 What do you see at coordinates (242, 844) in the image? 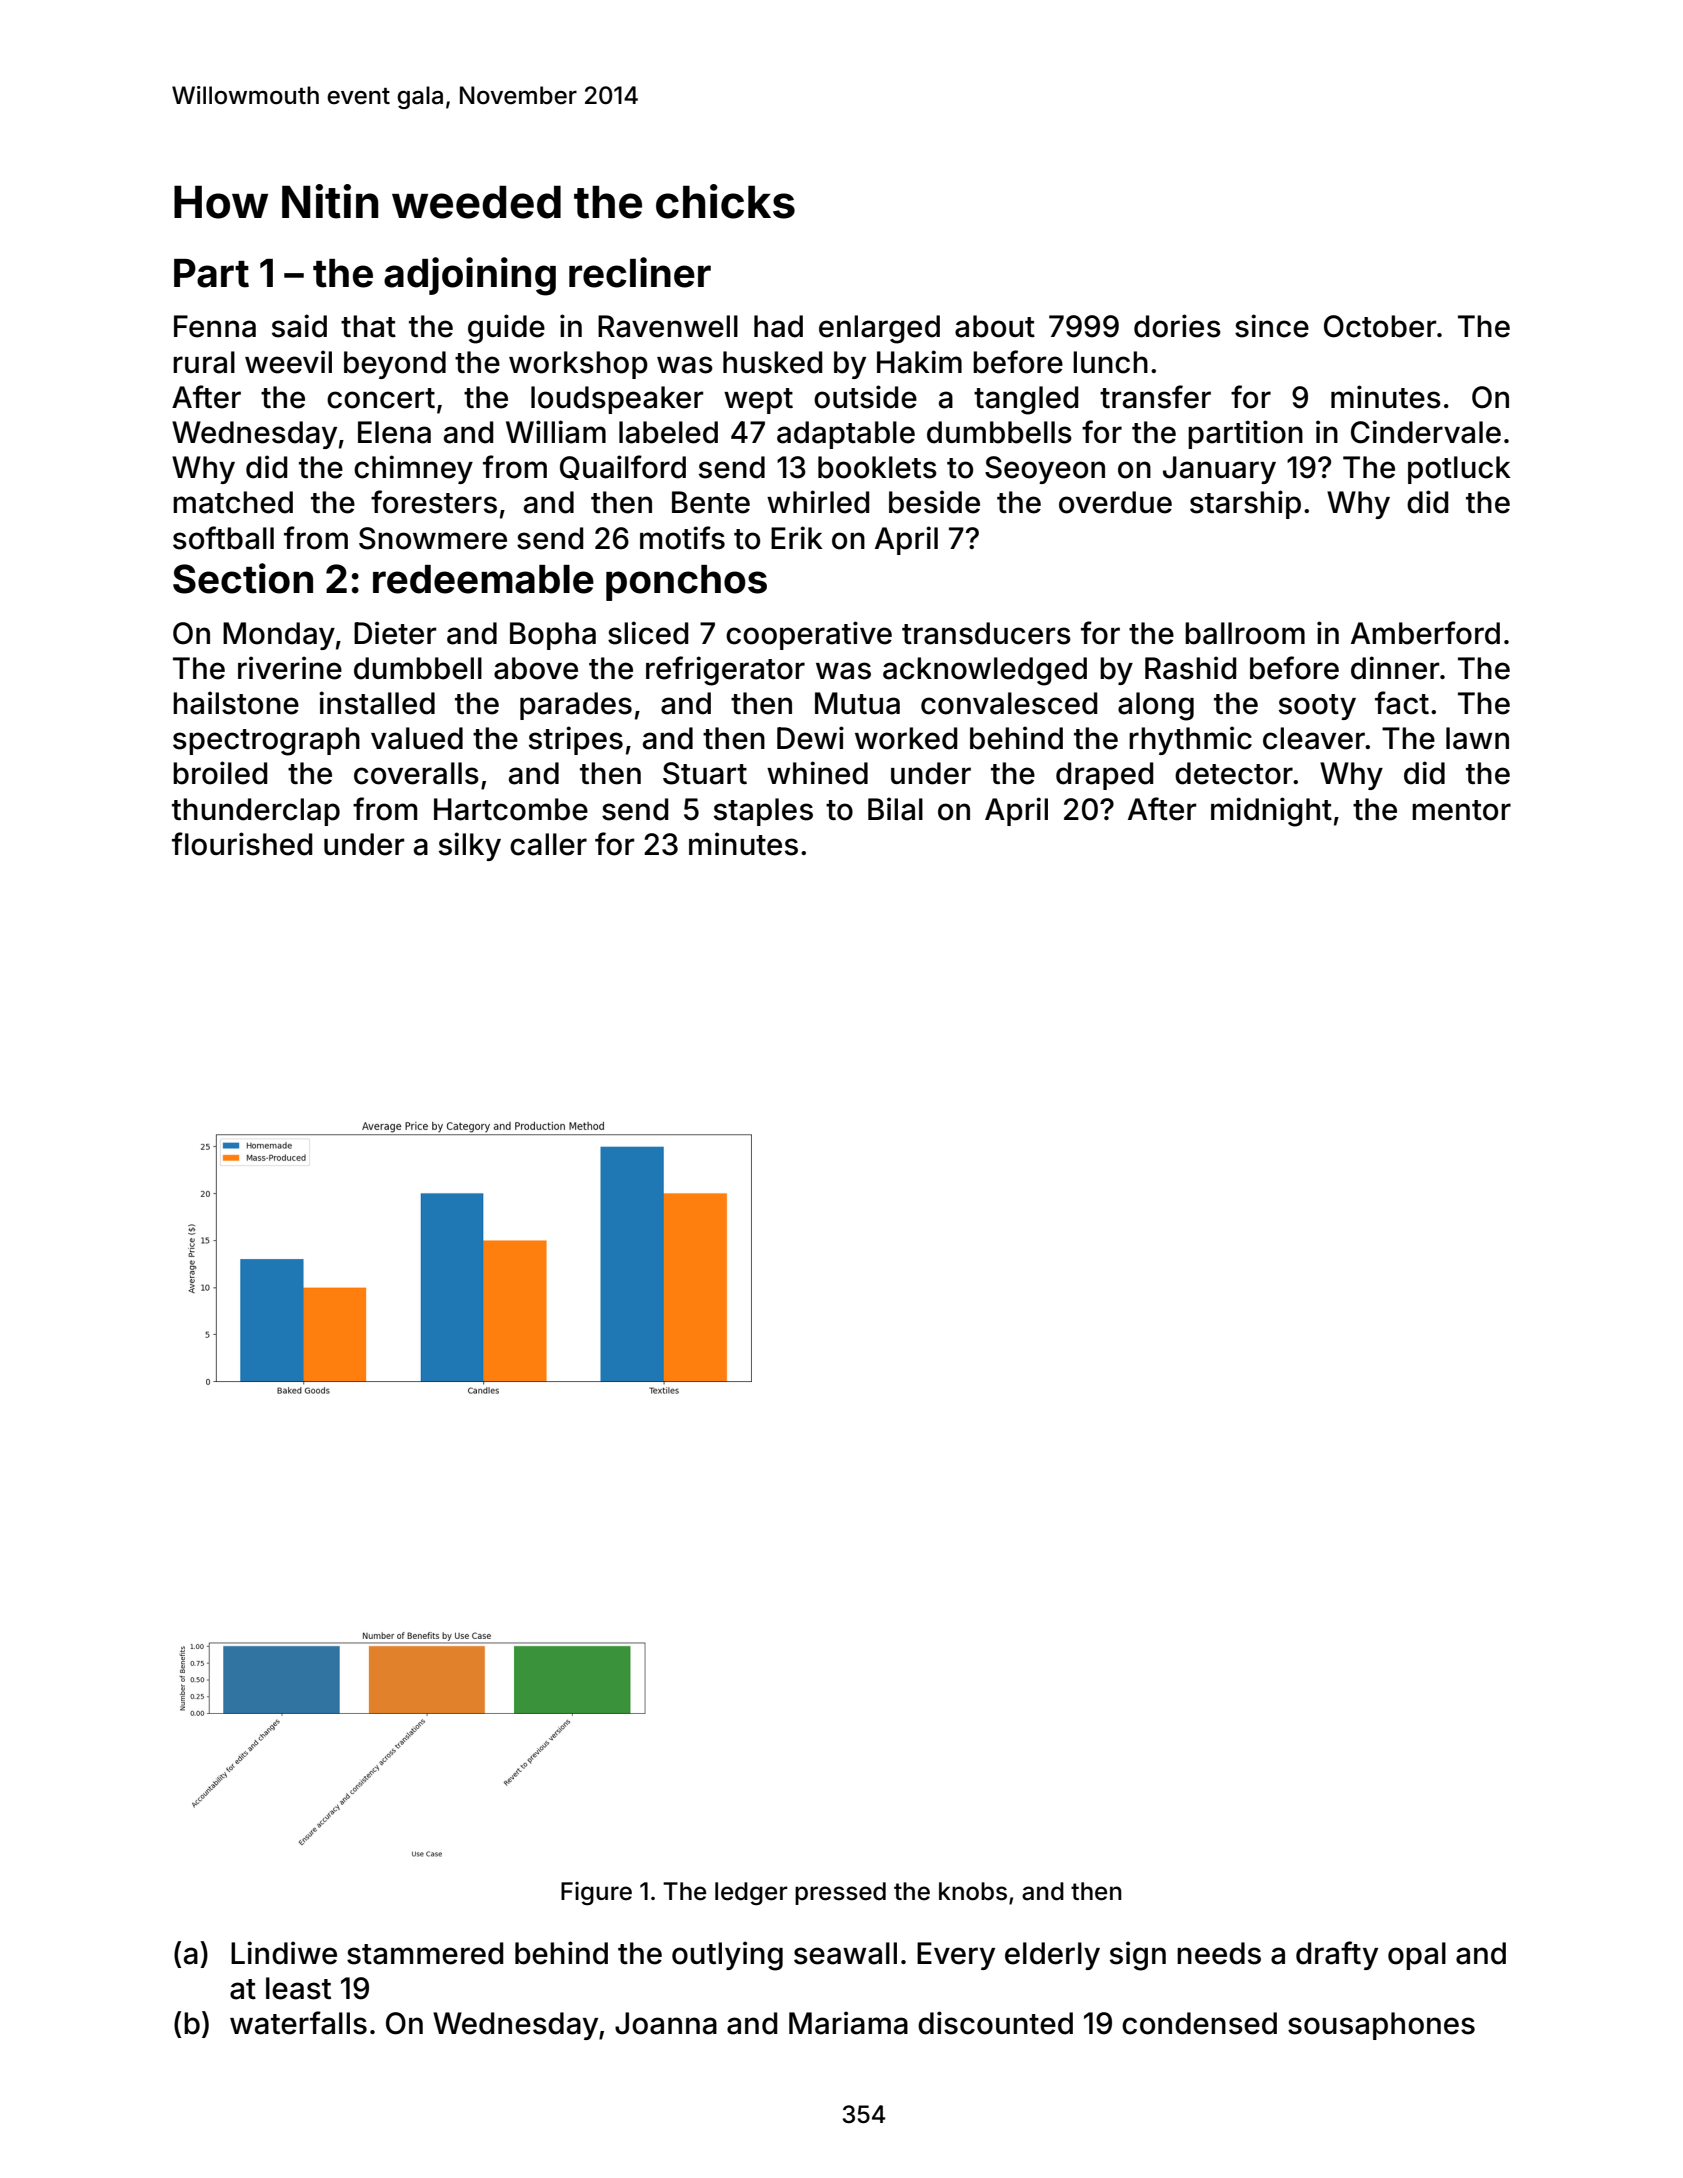
I see `flourished` at bounding box center [242, 844].
